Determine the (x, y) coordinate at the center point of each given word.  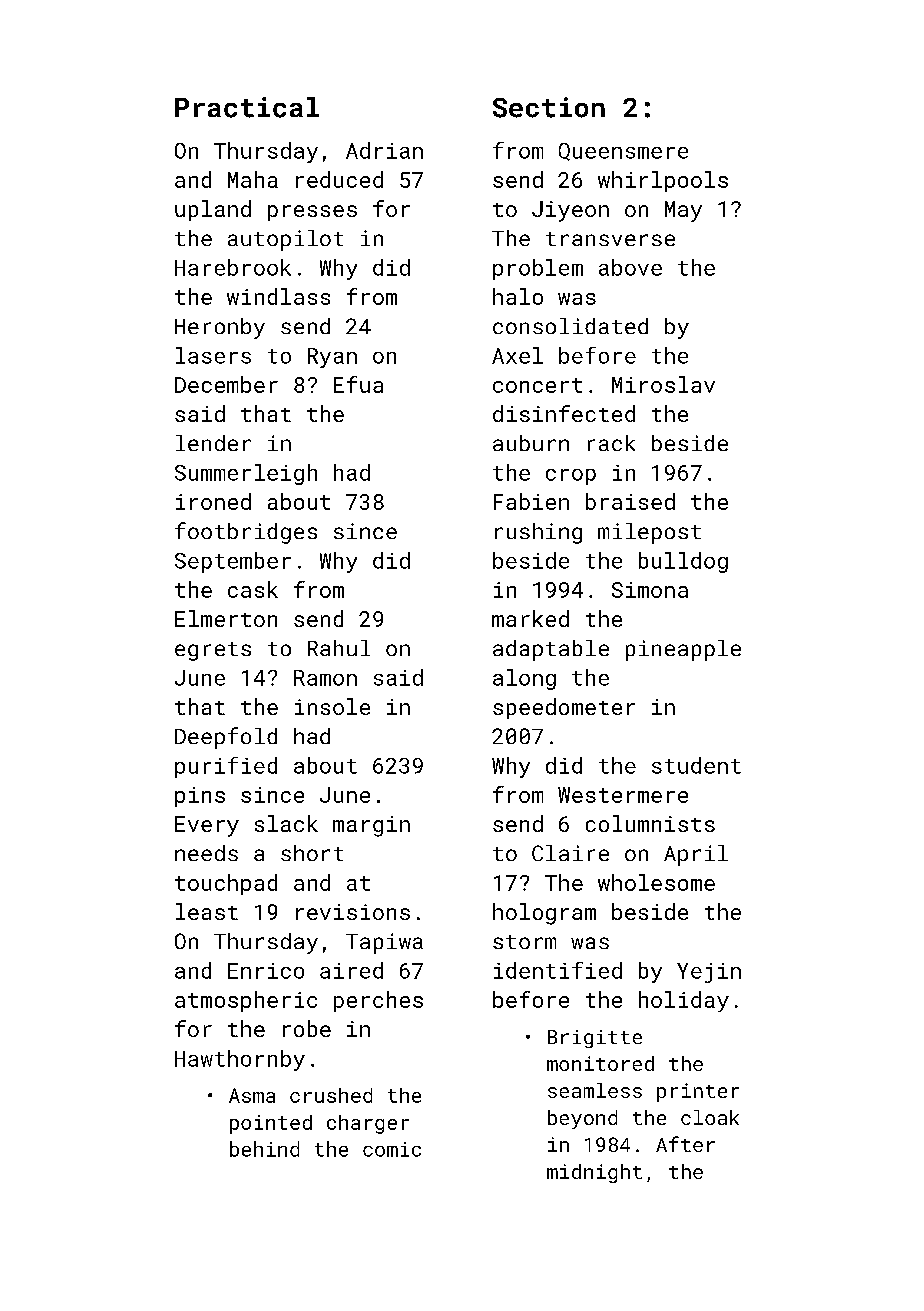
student (696, 765)
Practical (247, 107)
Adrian (384, 150)
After (685, 1144)
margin (371, 826)
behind (264, 1149)
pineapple (683, 650)
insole (332, 706)
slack (286, 823)
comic (392, 1149)
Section (549, 107)
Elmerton (226, 618)
